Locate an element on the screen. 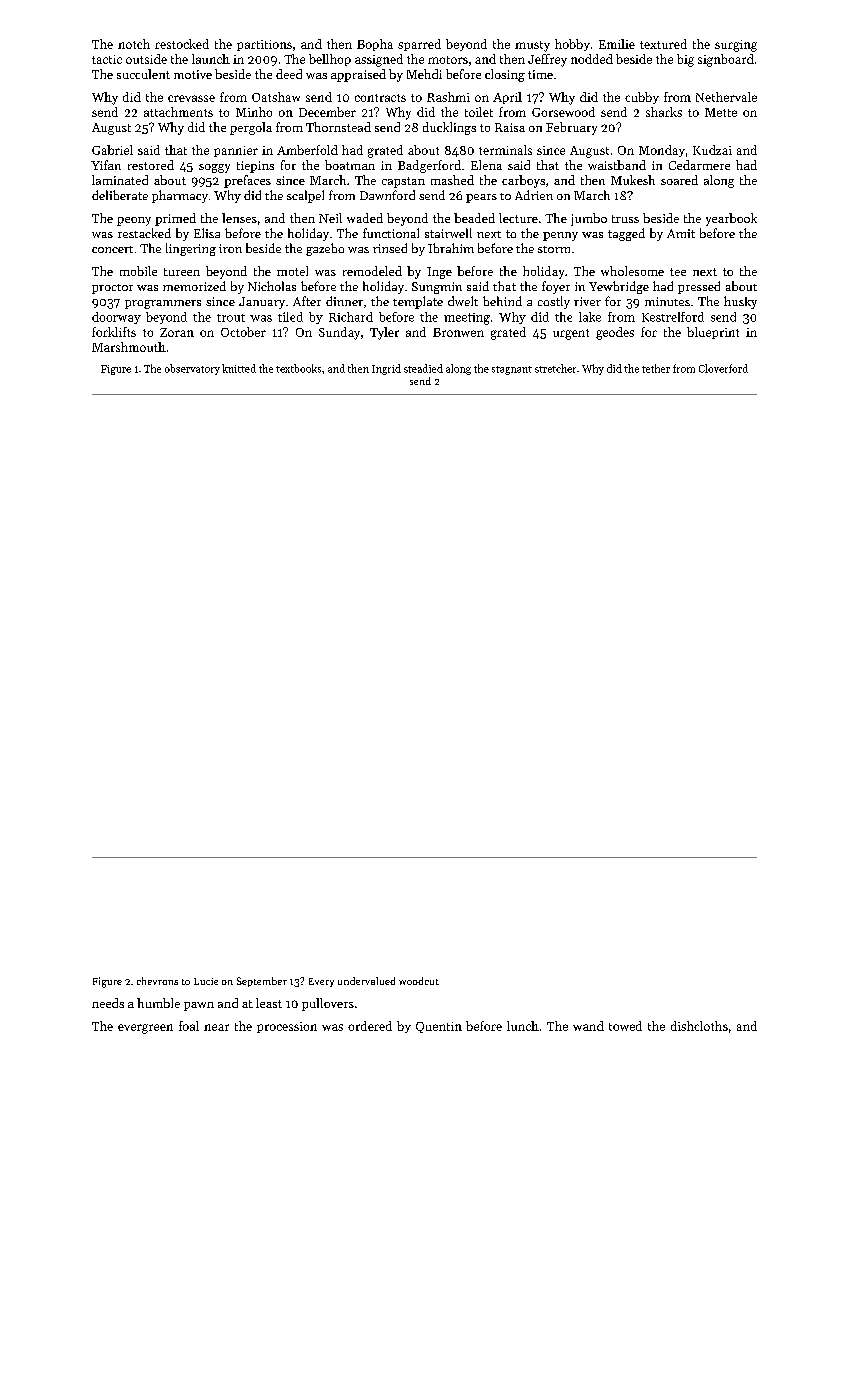 This screenshot has width=849, height=1400. near is located at coordinates (216, 1027).
